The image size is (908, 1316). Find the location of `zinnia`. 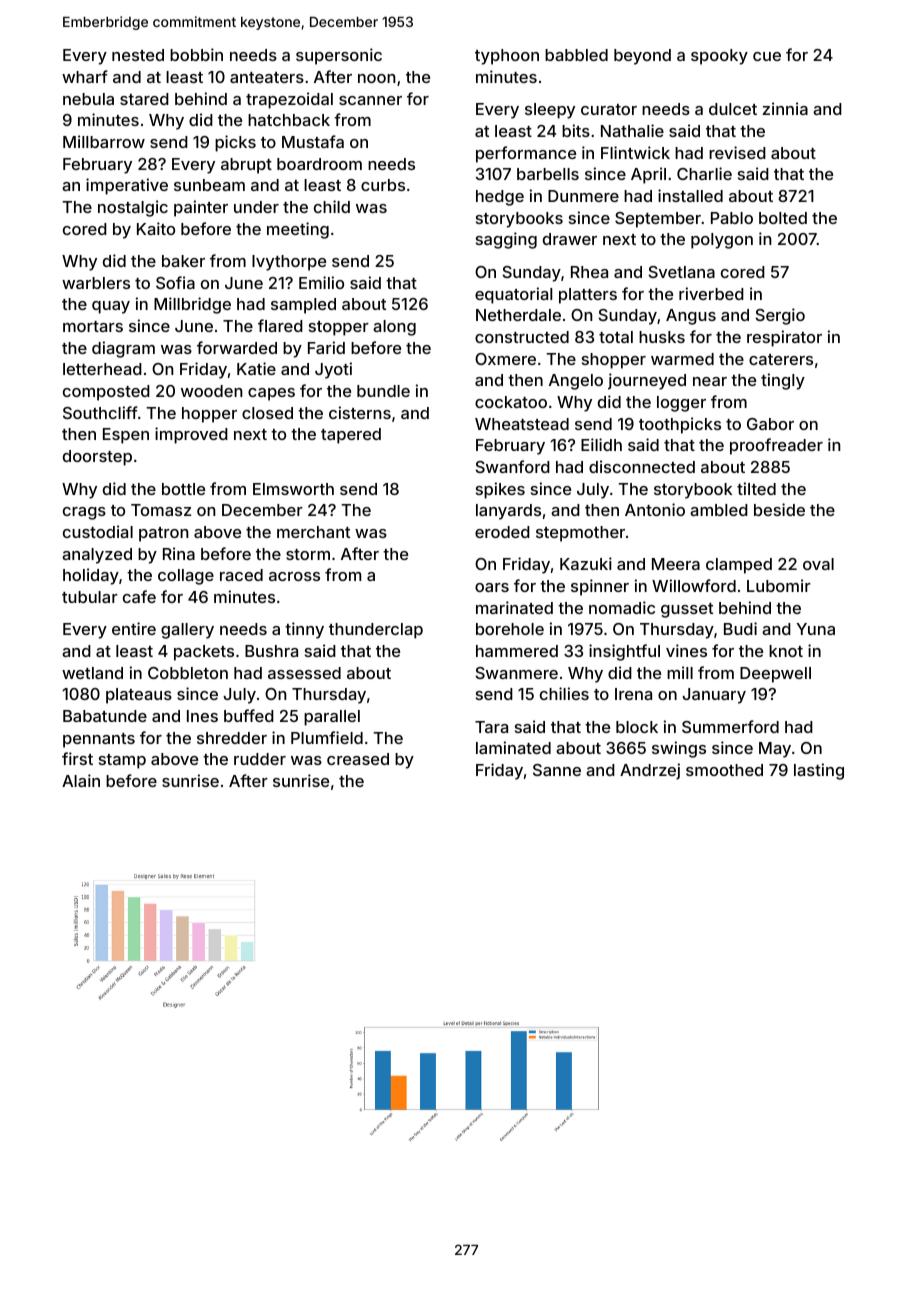

zinnia is located at coordinates (785, 108).
